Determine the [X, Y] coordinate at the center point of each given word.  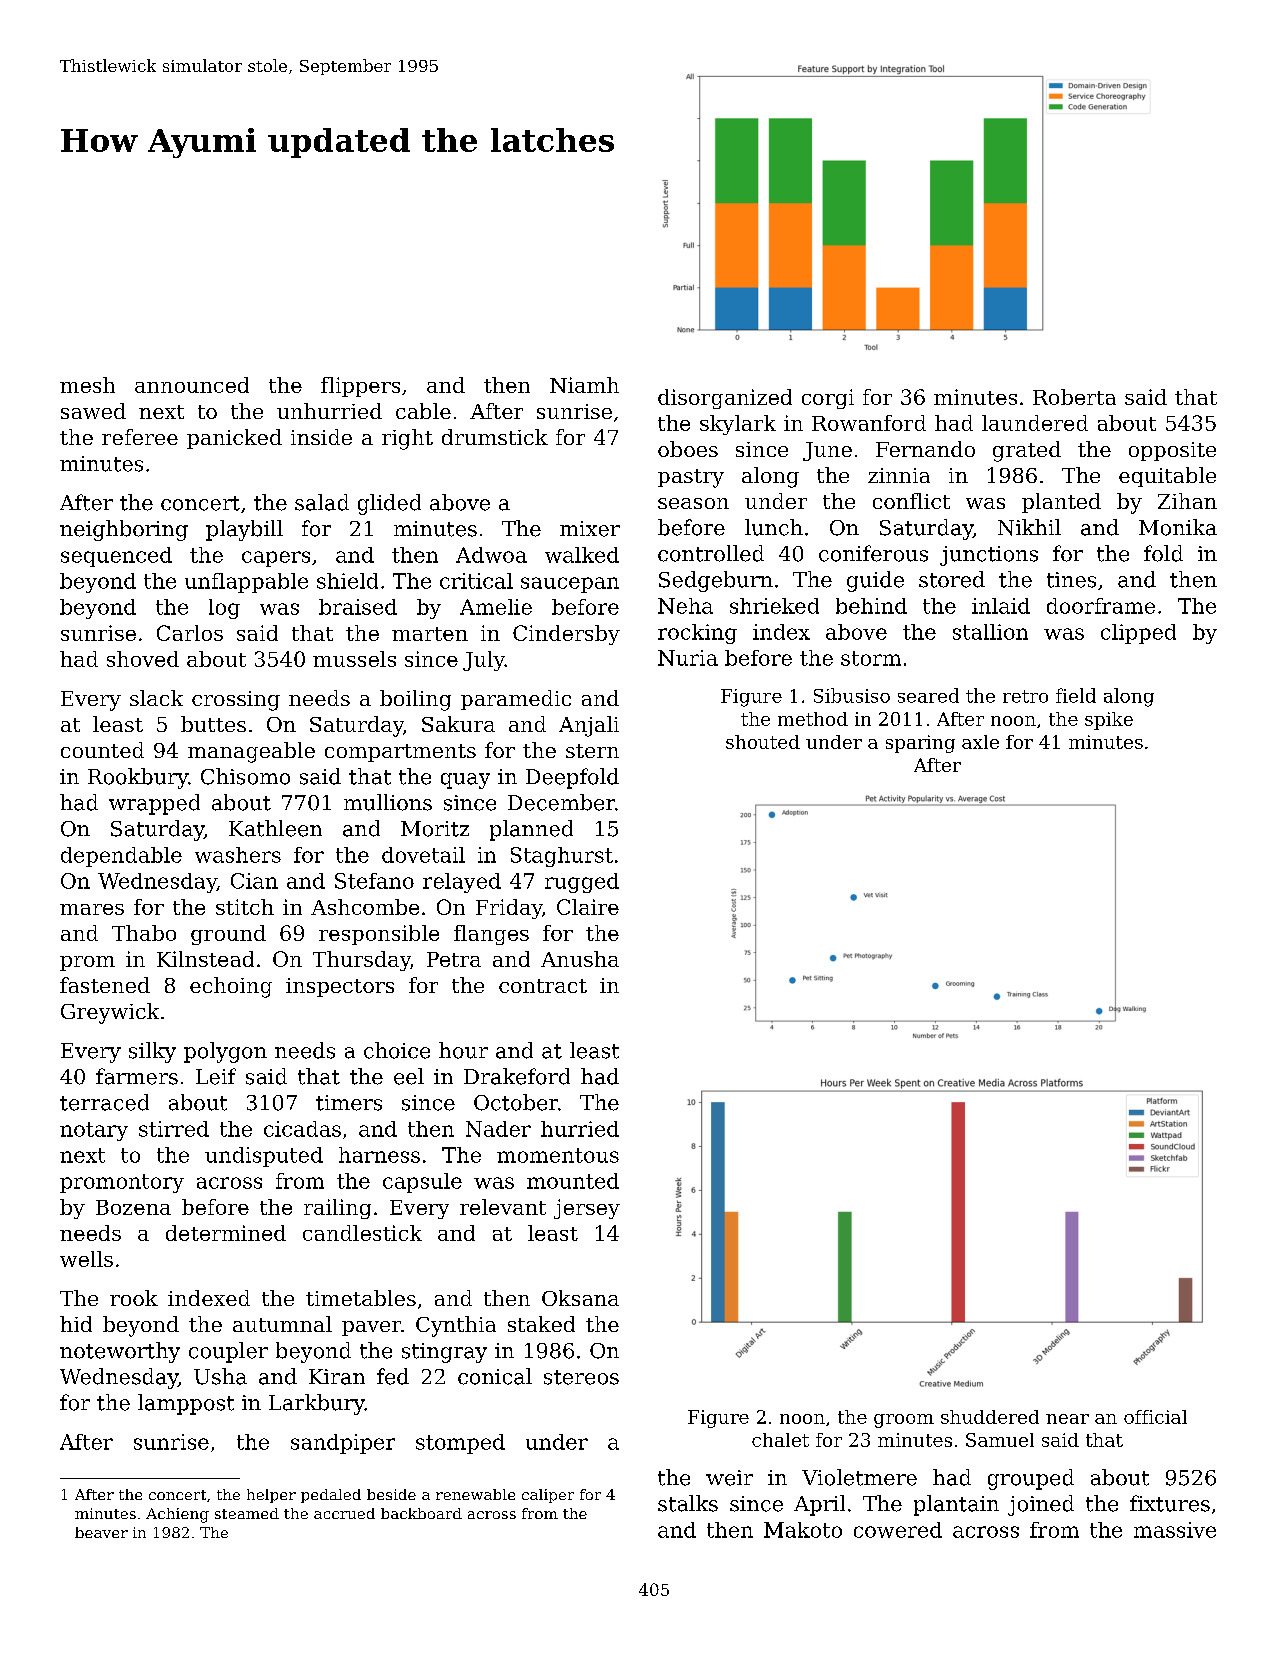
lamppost [186, 1404]
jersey [587, 1209]
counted [102, 750]
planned [531, 830]
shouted [763, 742]
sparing [920, 744]
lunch [774, 527]
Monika [1178, 527]
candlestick [362, 1233]
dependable [121, 857]
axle [980, 742]
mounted [573, 1181]
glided [389, 504]
